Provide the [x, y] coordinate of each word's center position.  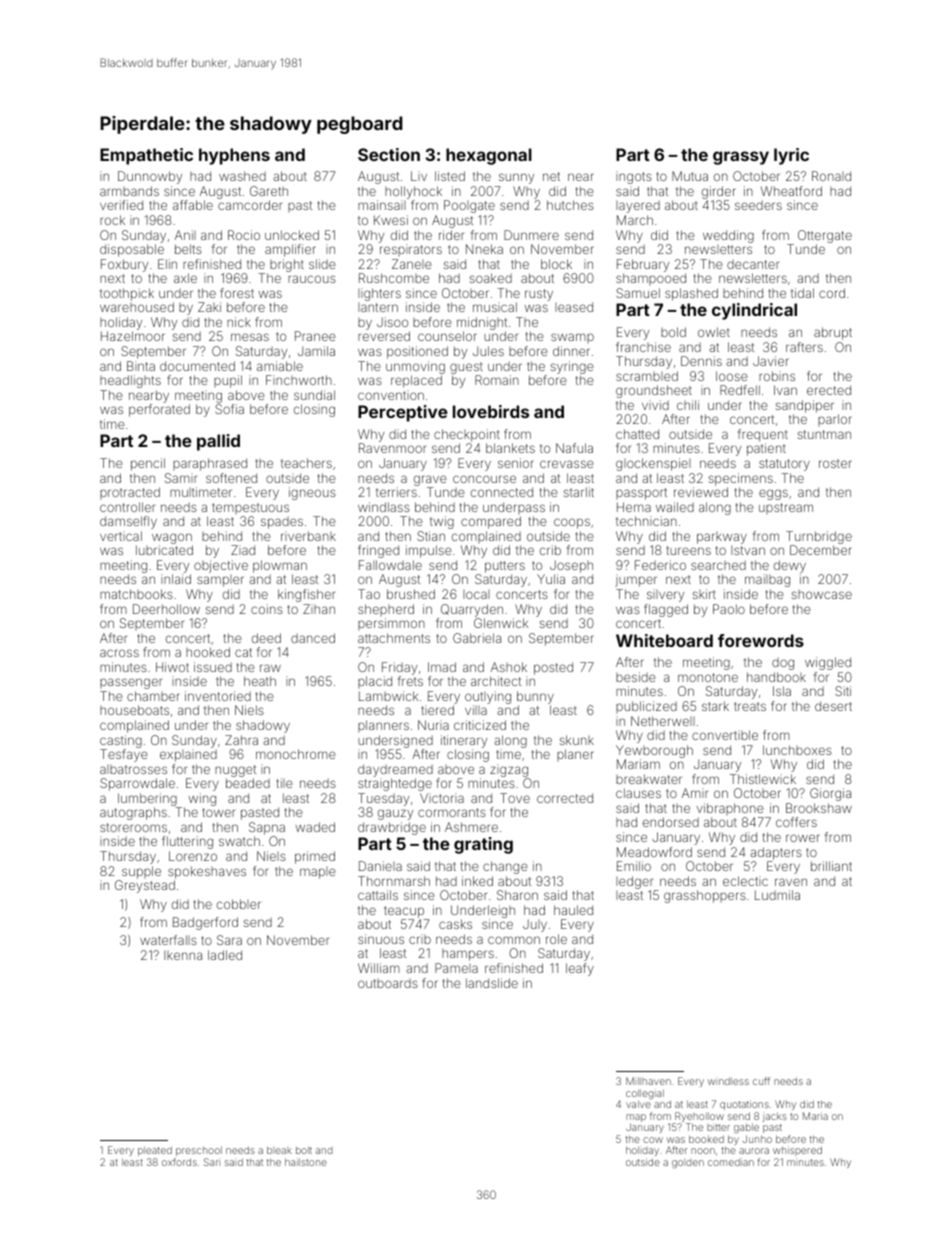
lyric [791, 156]
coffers [796, 822]
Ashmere [471, 827]
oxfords [179, 1162]
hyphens [234, 156]
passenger [131, 683]
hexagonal [489, 156]
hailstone [306, 1162]
